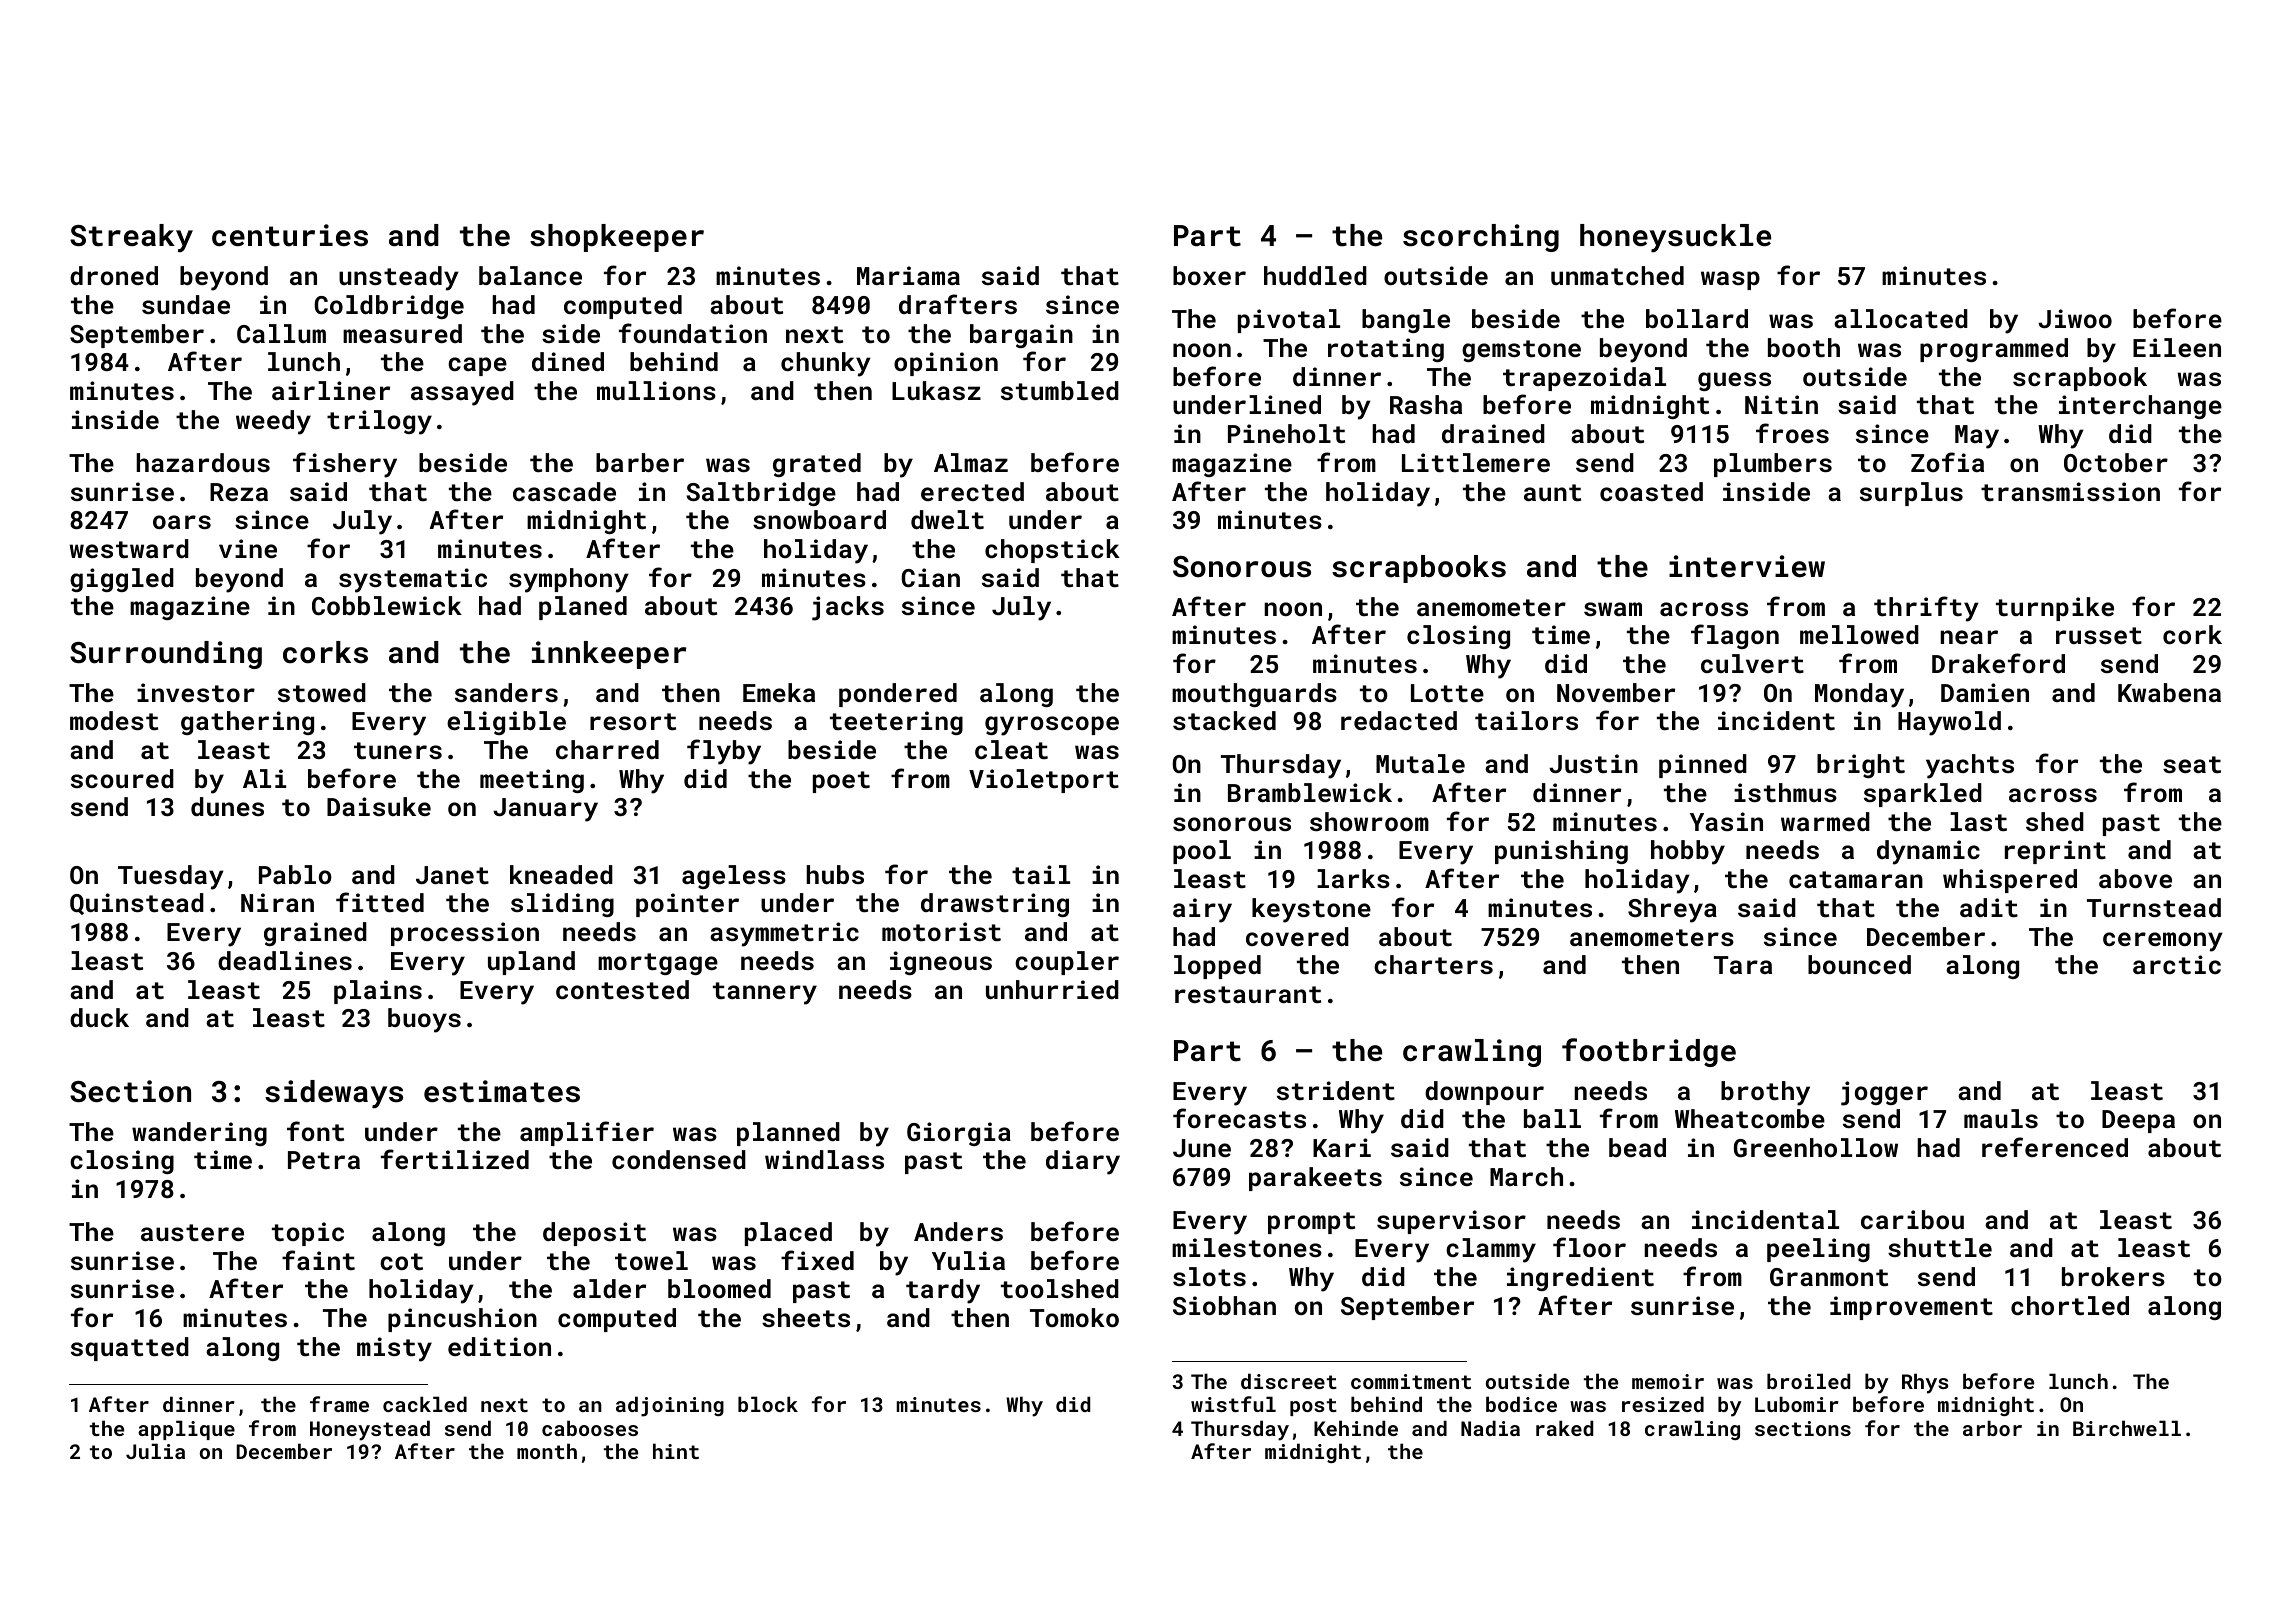  I want to click on swam, so click(1613, 609).
